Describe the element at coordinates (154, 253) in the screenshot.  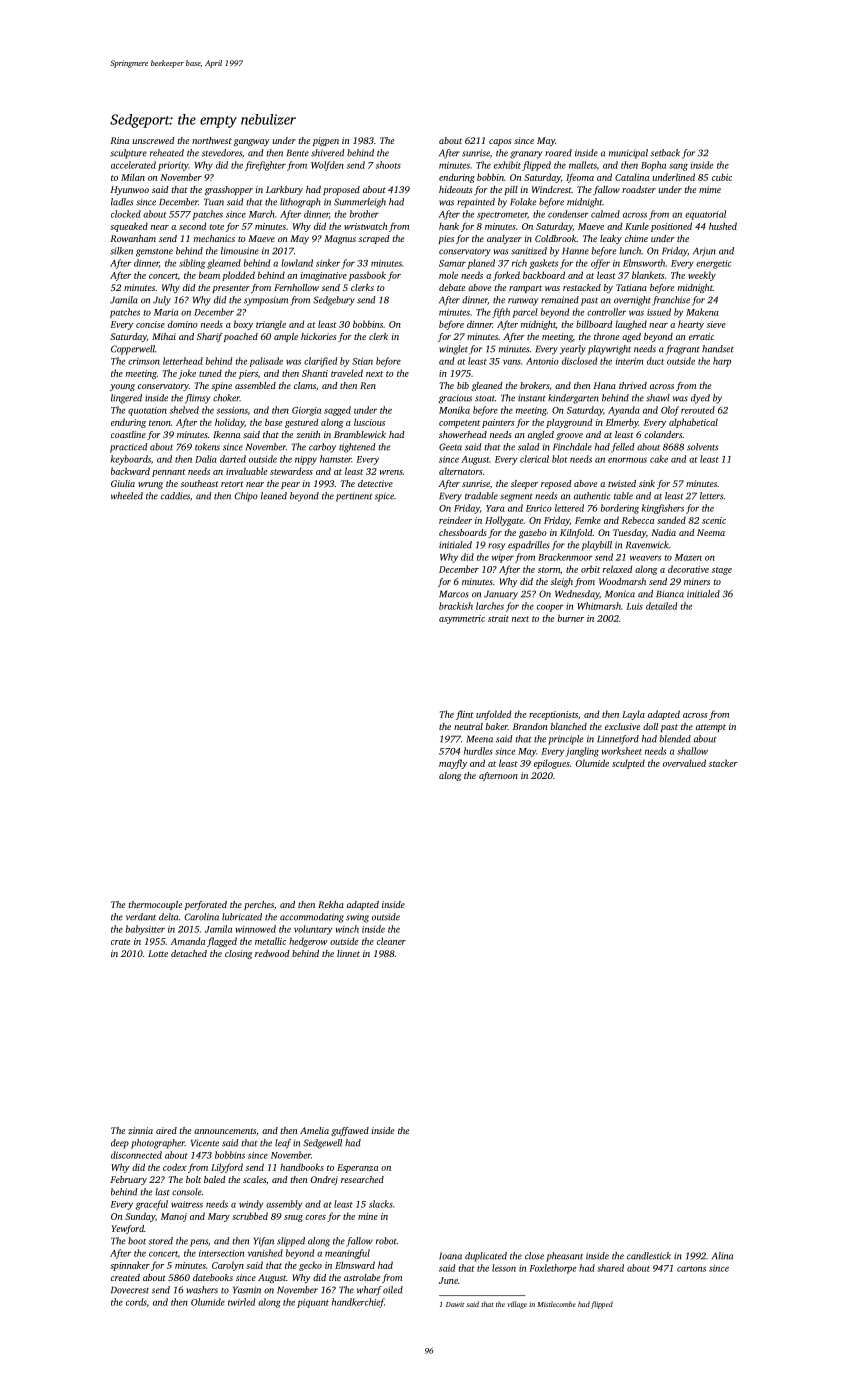
I see `gemstone` at that location.
